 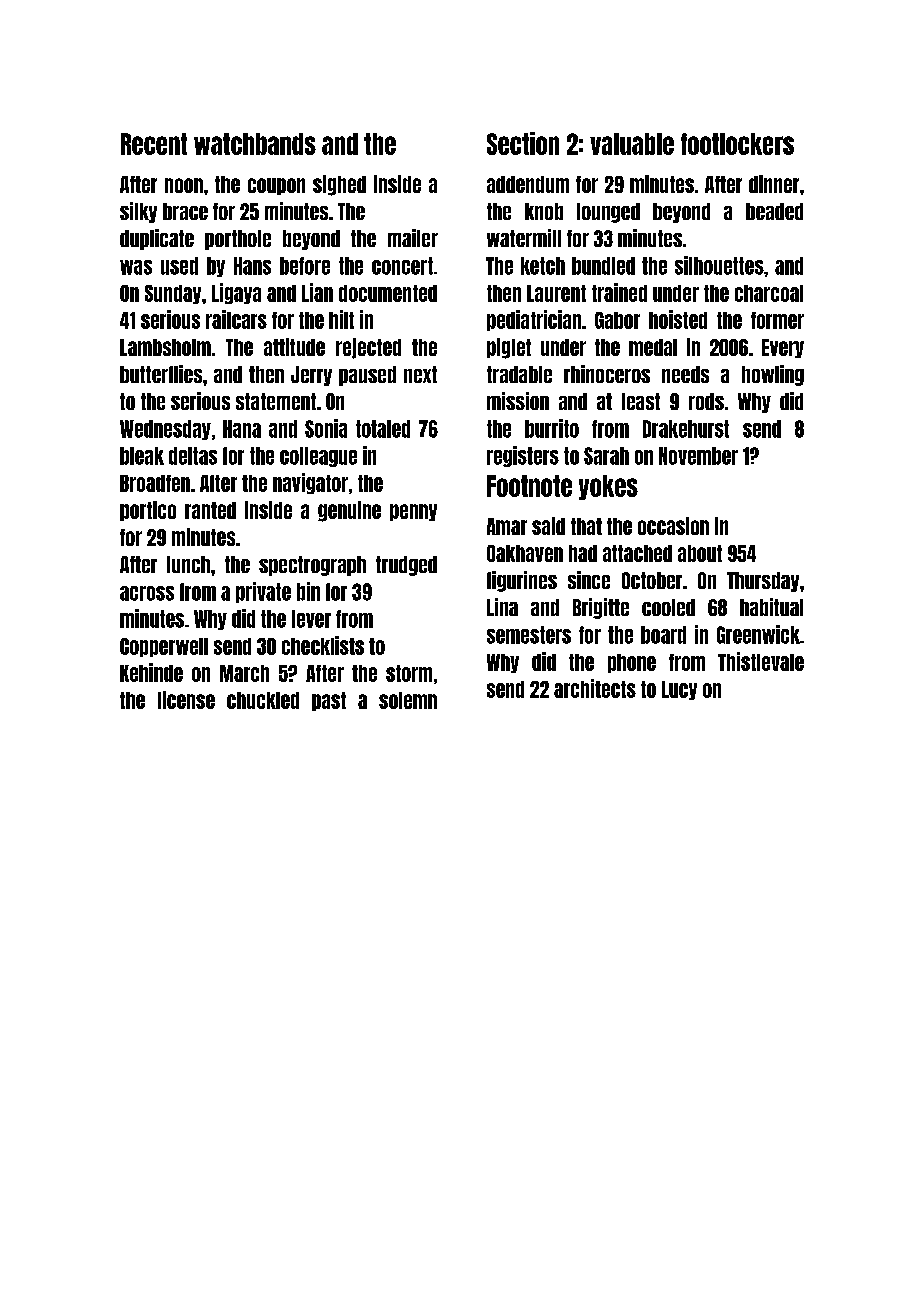 What do you see at coordinates (523, 143) in the screenshot?
I see `Section` at bounding box center [523, 143].
